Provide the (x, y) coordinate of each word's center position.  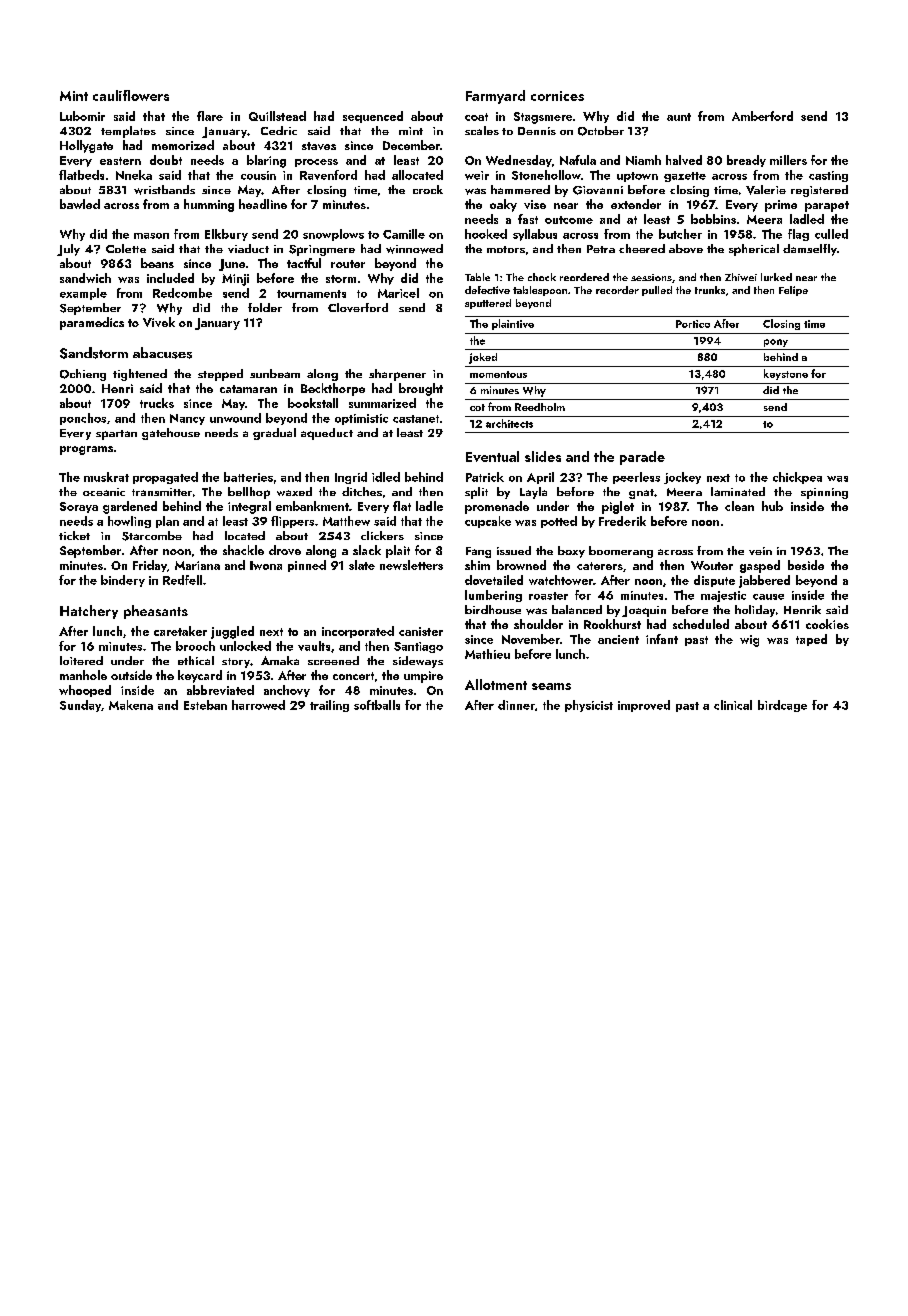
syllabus (535, 235)
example (83, 294)
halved (684, 160)
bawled (80, 204)
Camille (404, 234)
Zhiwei (741, 277)
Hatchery (89, 612)
